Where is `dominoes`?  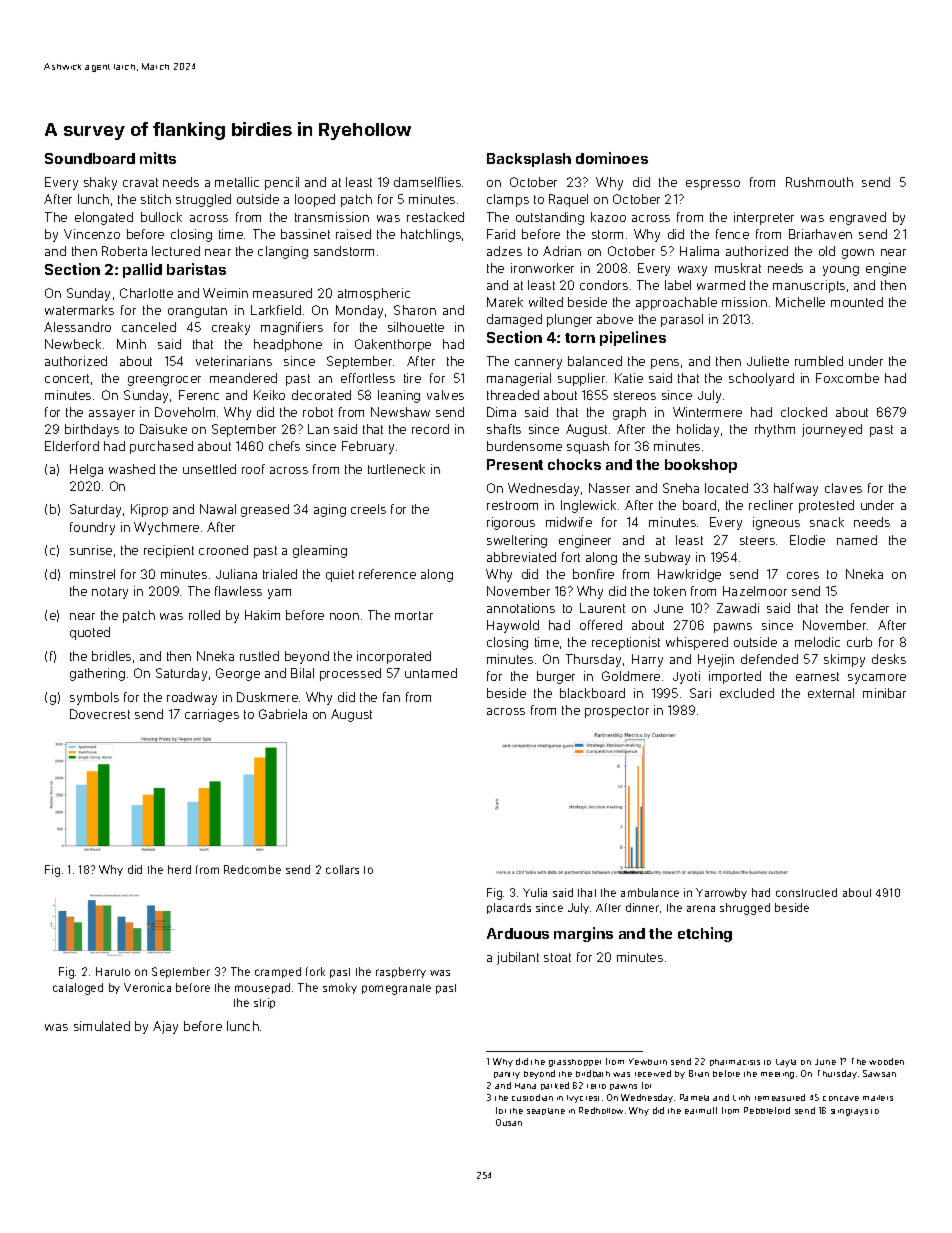 dominoes is located at coordinates (612, 158).
